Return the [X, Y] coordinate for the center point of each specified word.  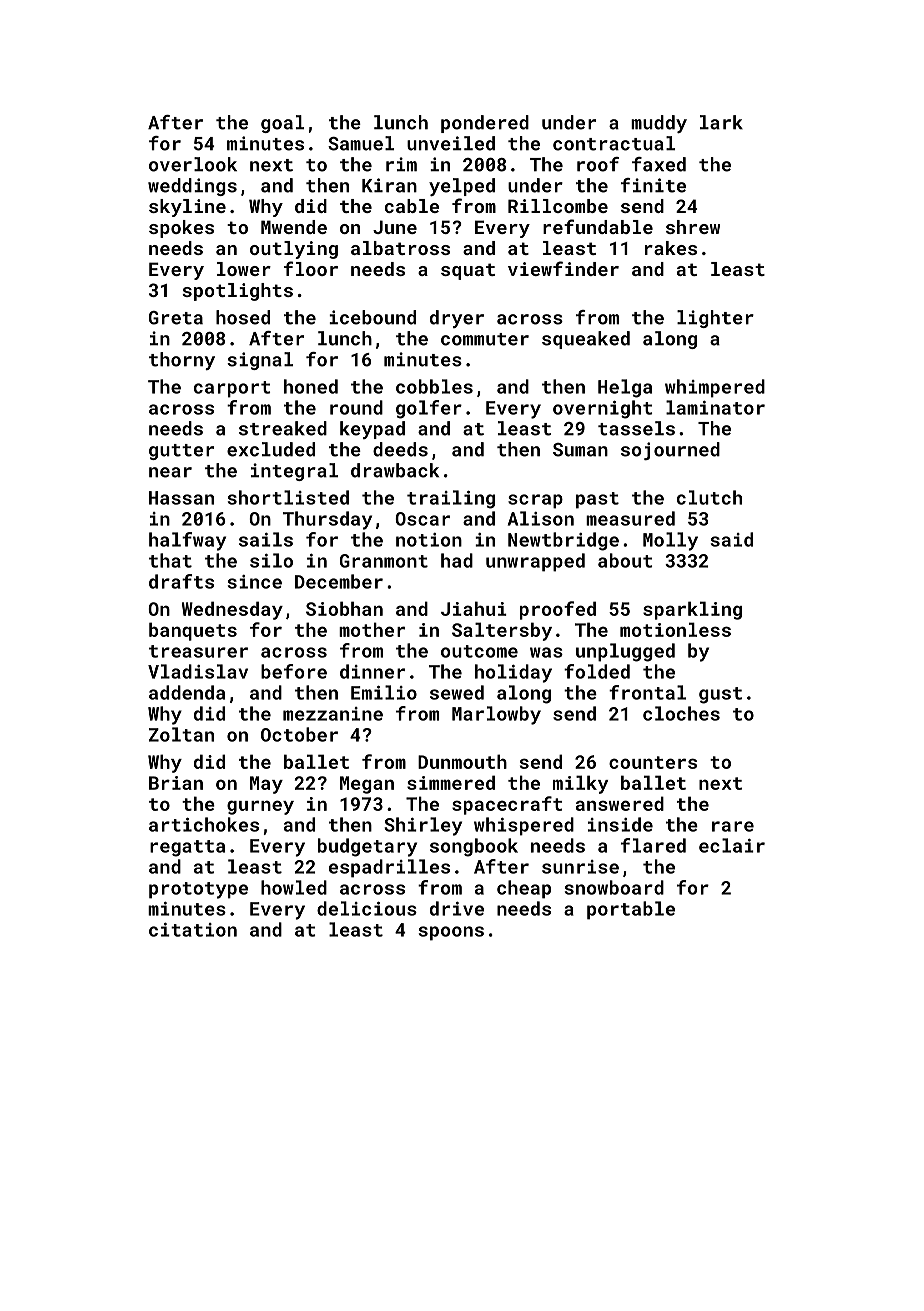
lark [721, 122]
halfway [187, 541]
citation [193, 930]
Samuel [361, 143]
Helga [625, 388]
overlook [193, 164]
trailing [451, 499]
